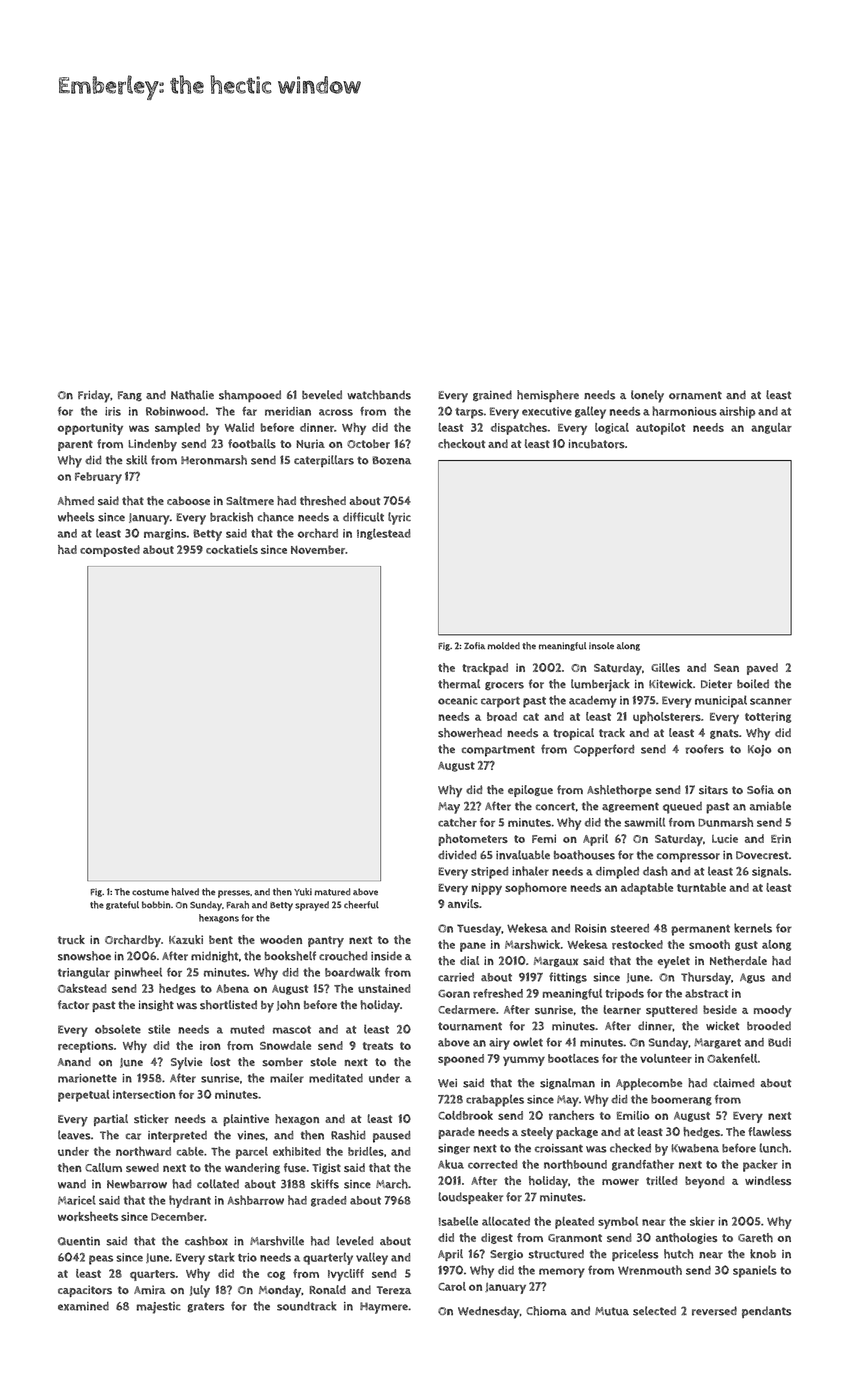 This image has width=849, height=1400. Describe the element at coordinates (672, 1011) in the image. I see `sputtered` at that location.
